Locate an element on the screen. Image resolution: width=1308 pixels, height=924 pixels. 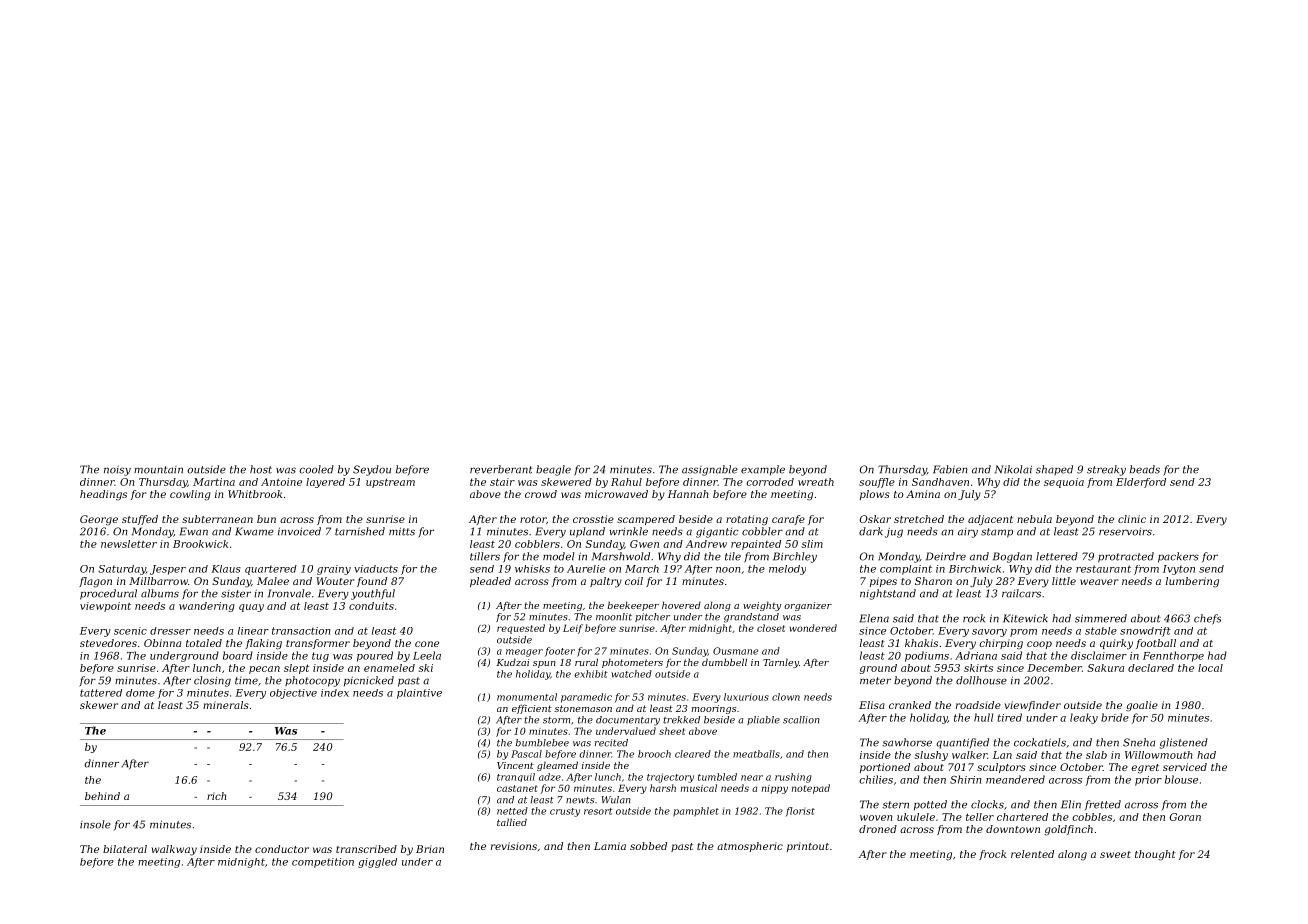
meatballs is located at coordinates (756, 754).
